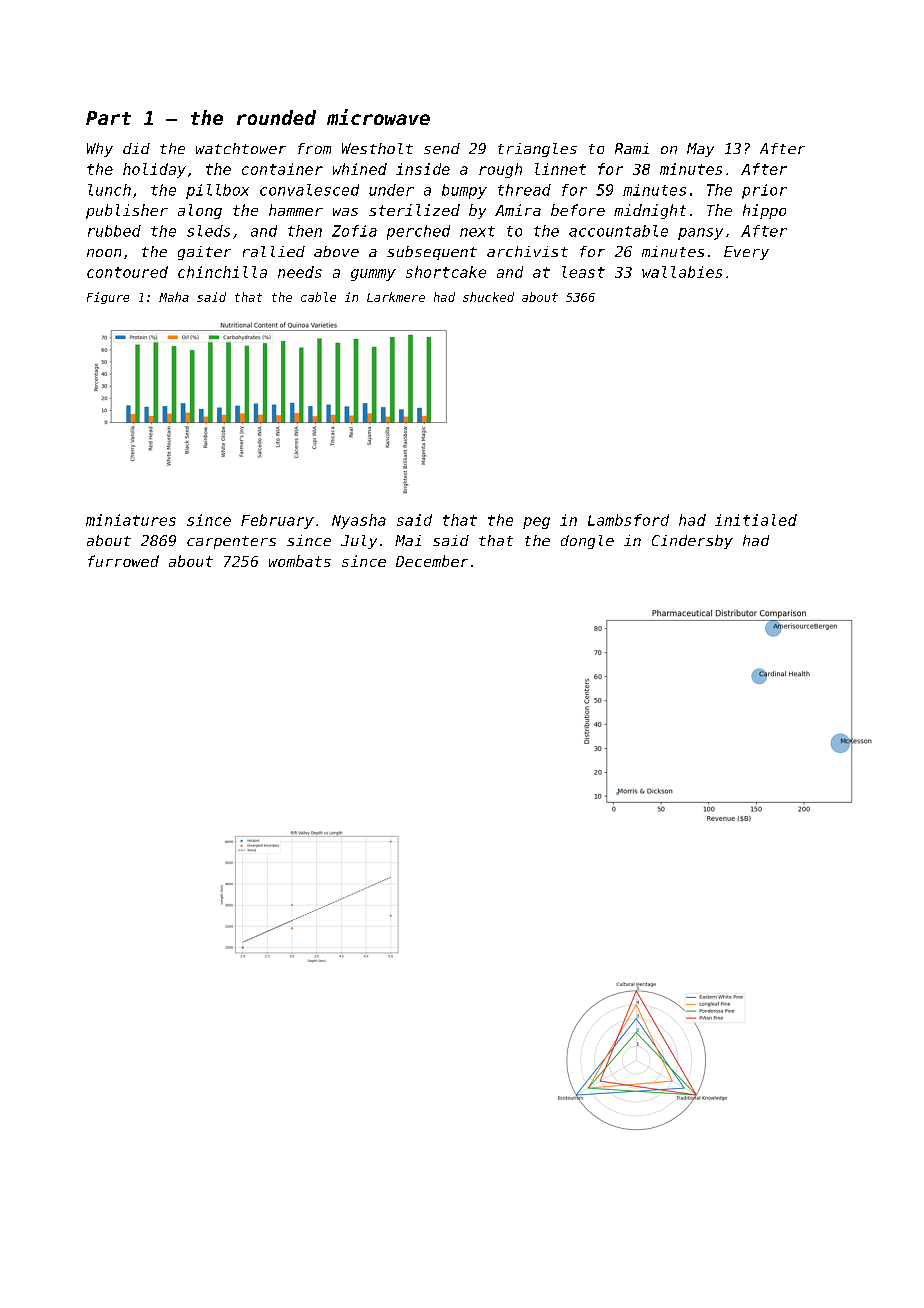  Describe the element at coordinates (108, 298) in the screenshot. I see `Figure` at that location.
